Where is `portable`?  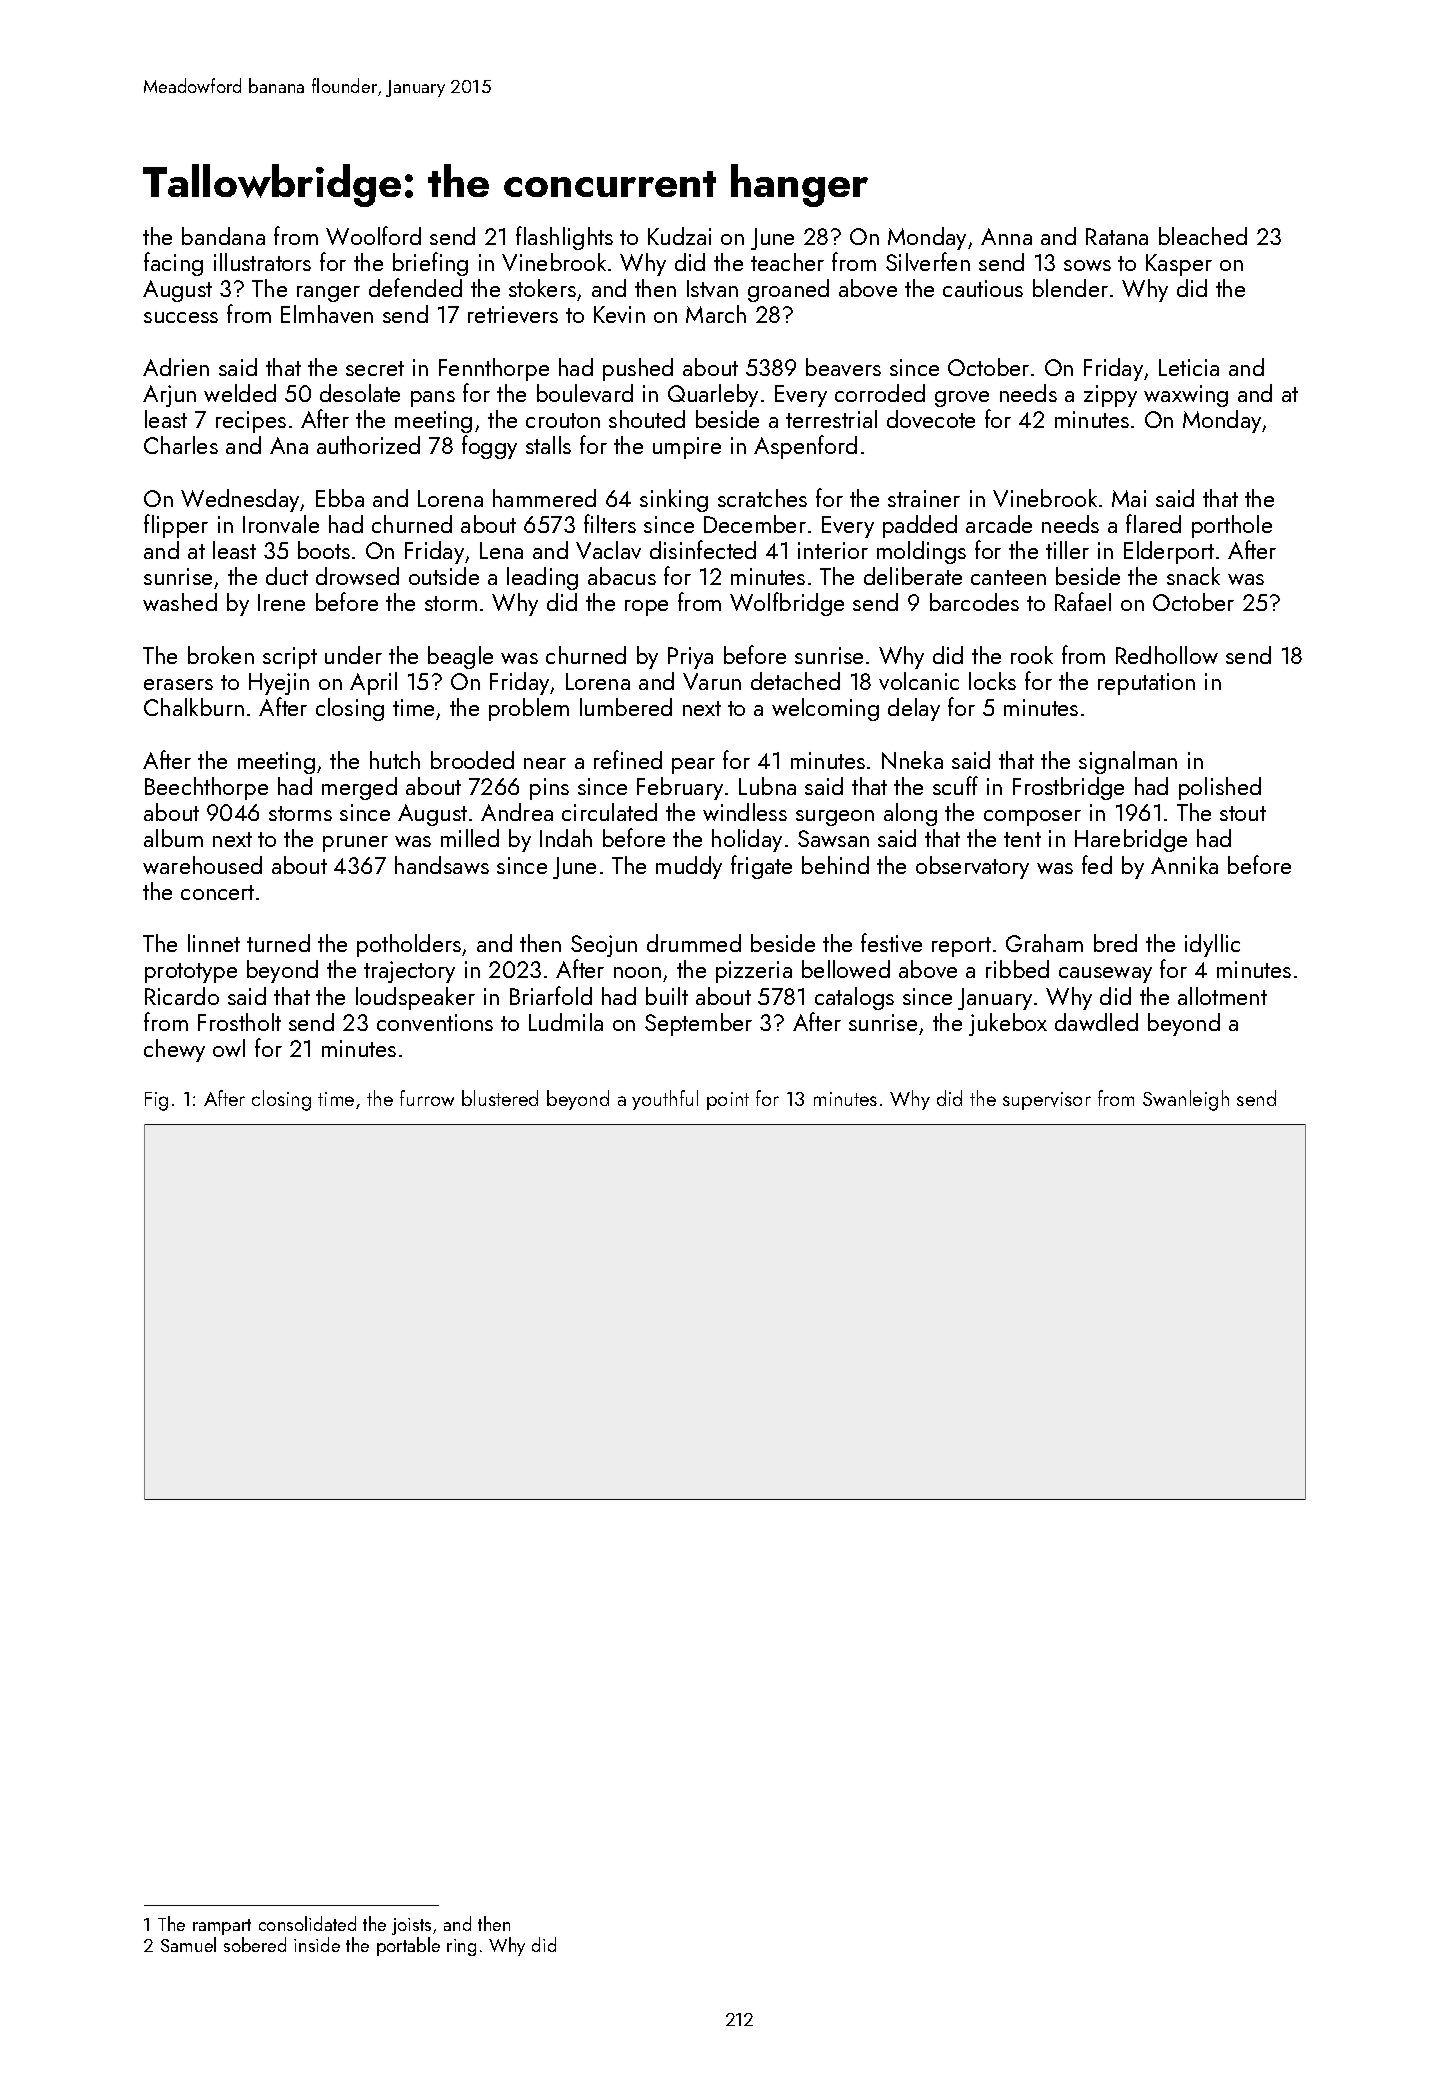 portable is located at coordinates (408, 1946).
